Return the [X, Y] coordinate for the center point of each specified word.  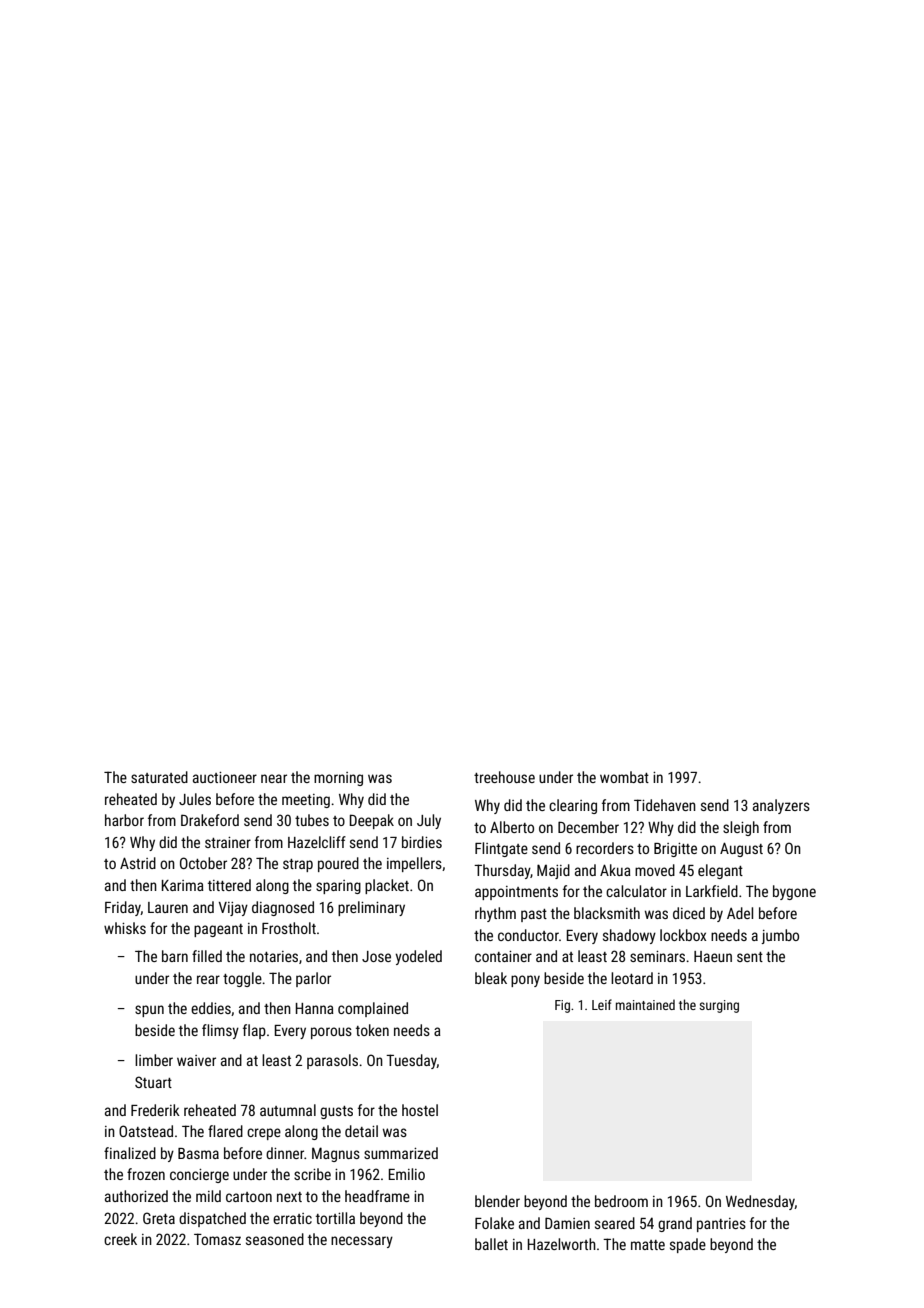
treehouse [504, 777]
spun [149, 1011]
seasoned [275, 1239]
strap [298, 865]
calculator [636, 891]
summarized [401, 1153]
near [274, 778]
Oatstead [146, 1131]
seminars [657, 956]
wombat [624, 777]
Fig [562, 1006]
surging [719, 1006]
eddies [211, 1008]
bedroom [621, 1201]
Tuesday [411, 1061]
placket [387, 886]
